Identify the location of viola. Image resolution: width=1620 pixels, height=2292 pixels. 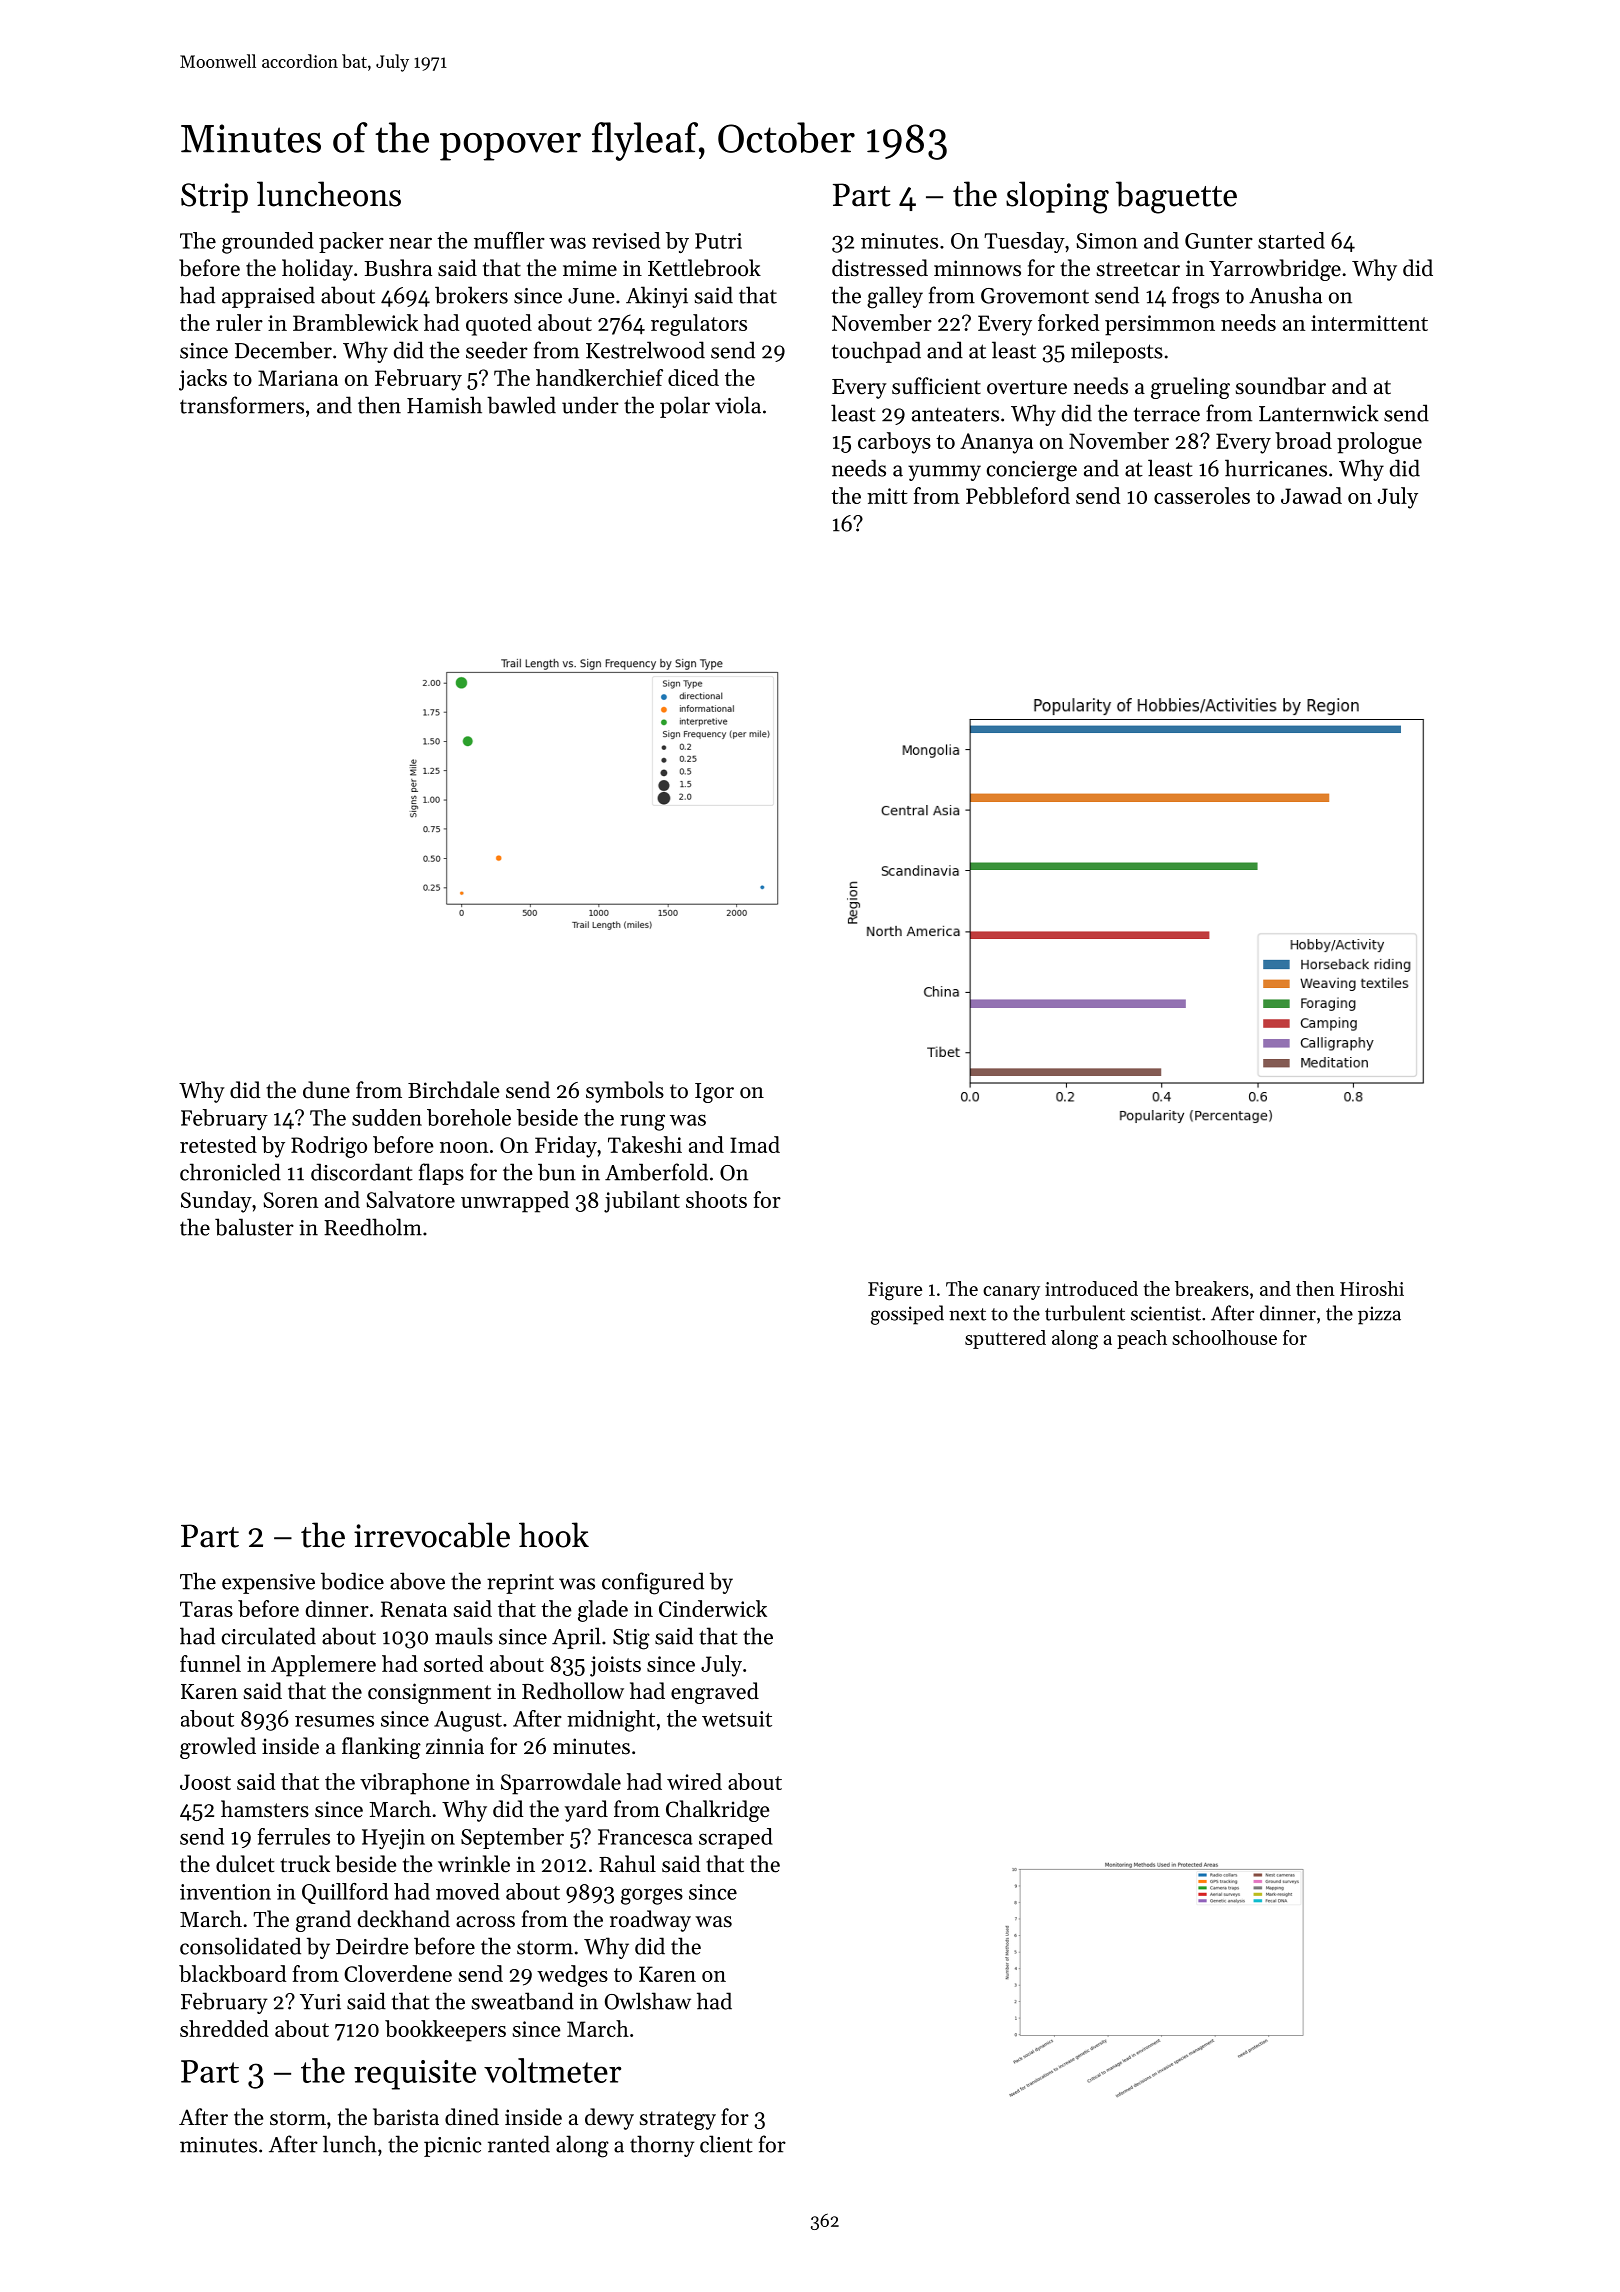
(738, 405).
